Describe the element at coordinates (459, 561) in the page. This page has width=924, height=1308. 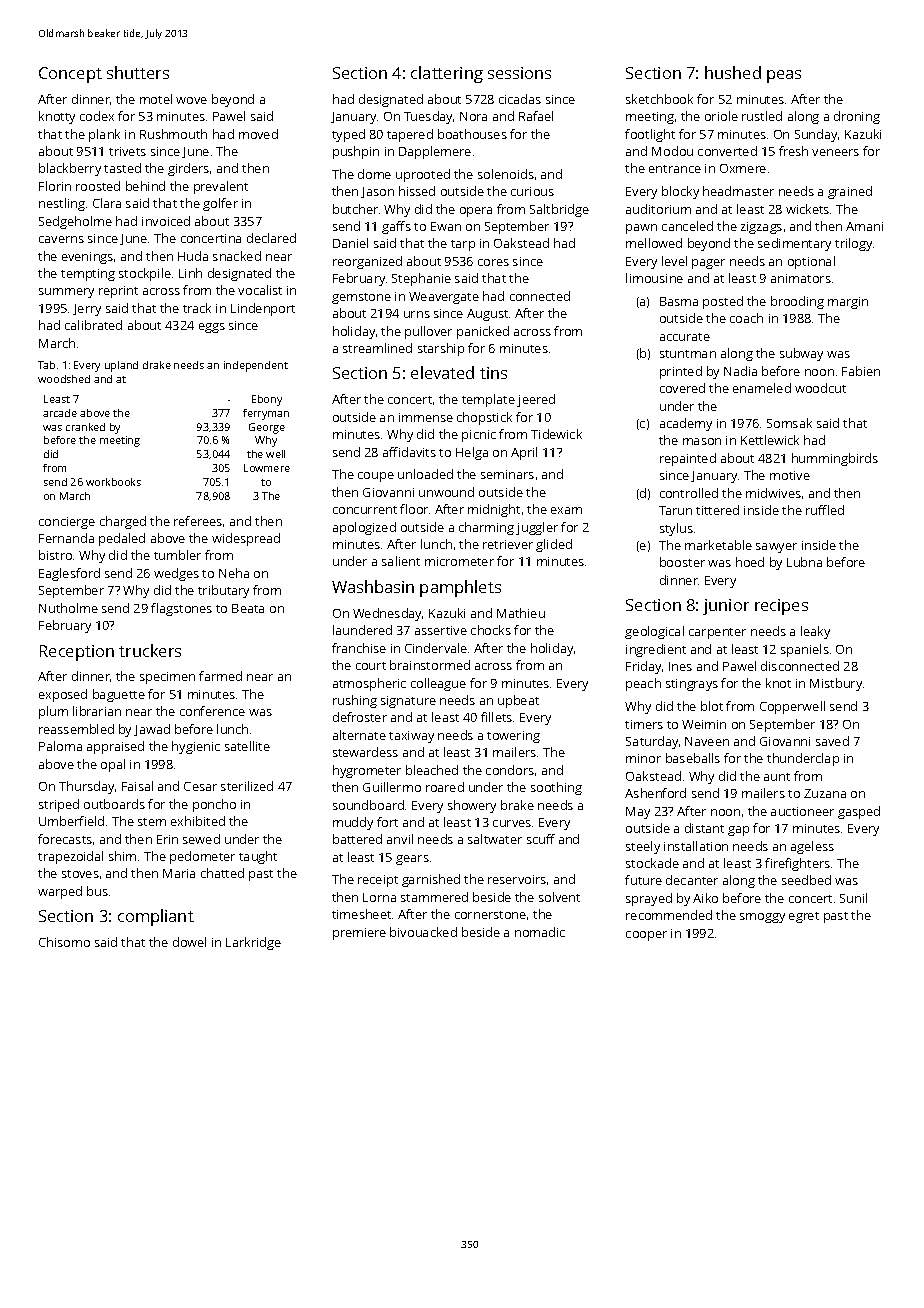
I see `micrometer` at that location.
